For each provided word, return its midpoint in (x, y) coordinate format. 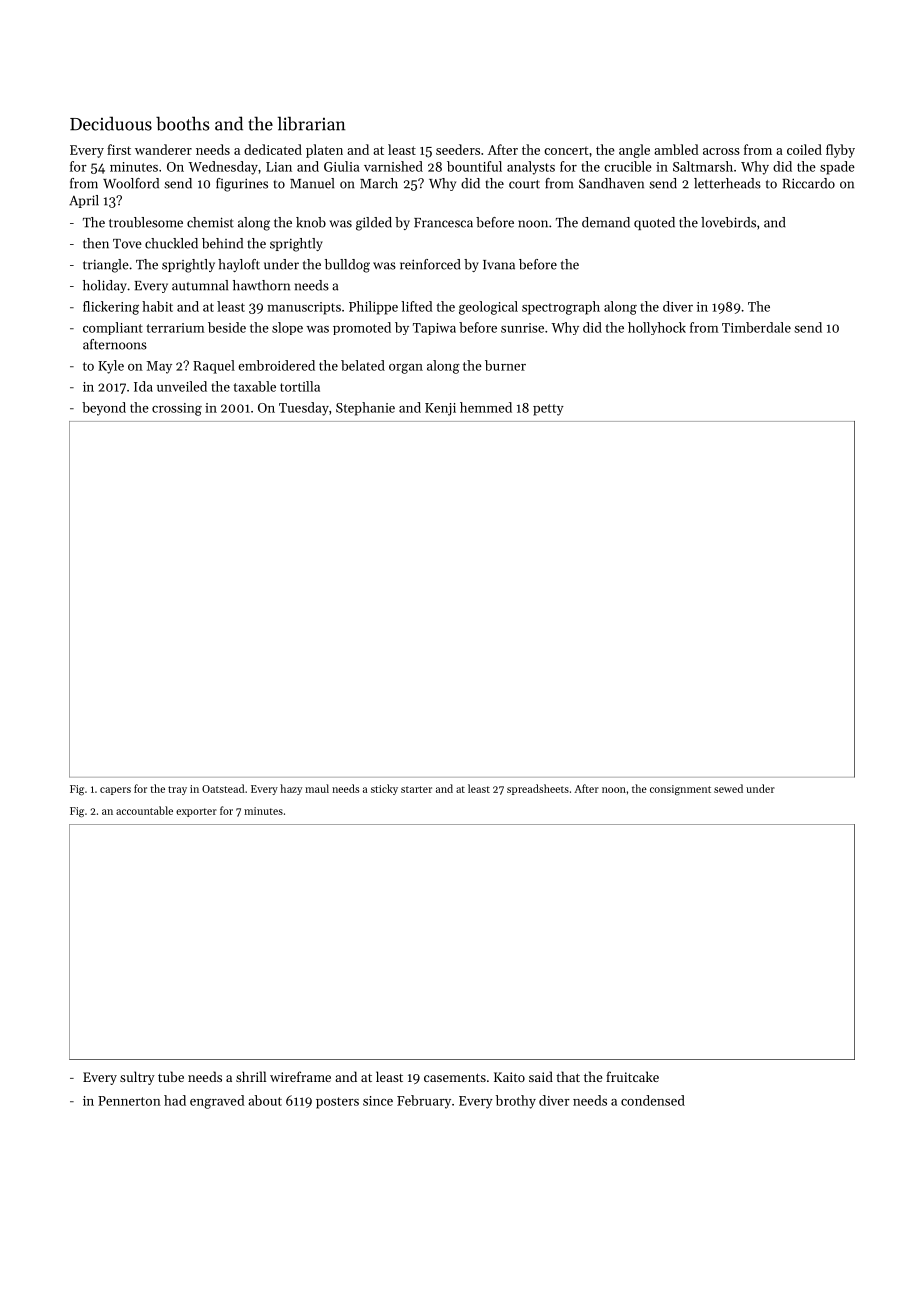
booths (183, 123)
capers (115, 791)
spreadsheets (538, 789)
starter (416, 789)
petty (548, 410)
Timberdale (756, 327)
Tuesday (304, 409)
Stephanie (365, 409)
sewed (728, 788)
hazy (291, 789)
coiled (804, 149)
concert (566, 150)
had (175, 1100)
